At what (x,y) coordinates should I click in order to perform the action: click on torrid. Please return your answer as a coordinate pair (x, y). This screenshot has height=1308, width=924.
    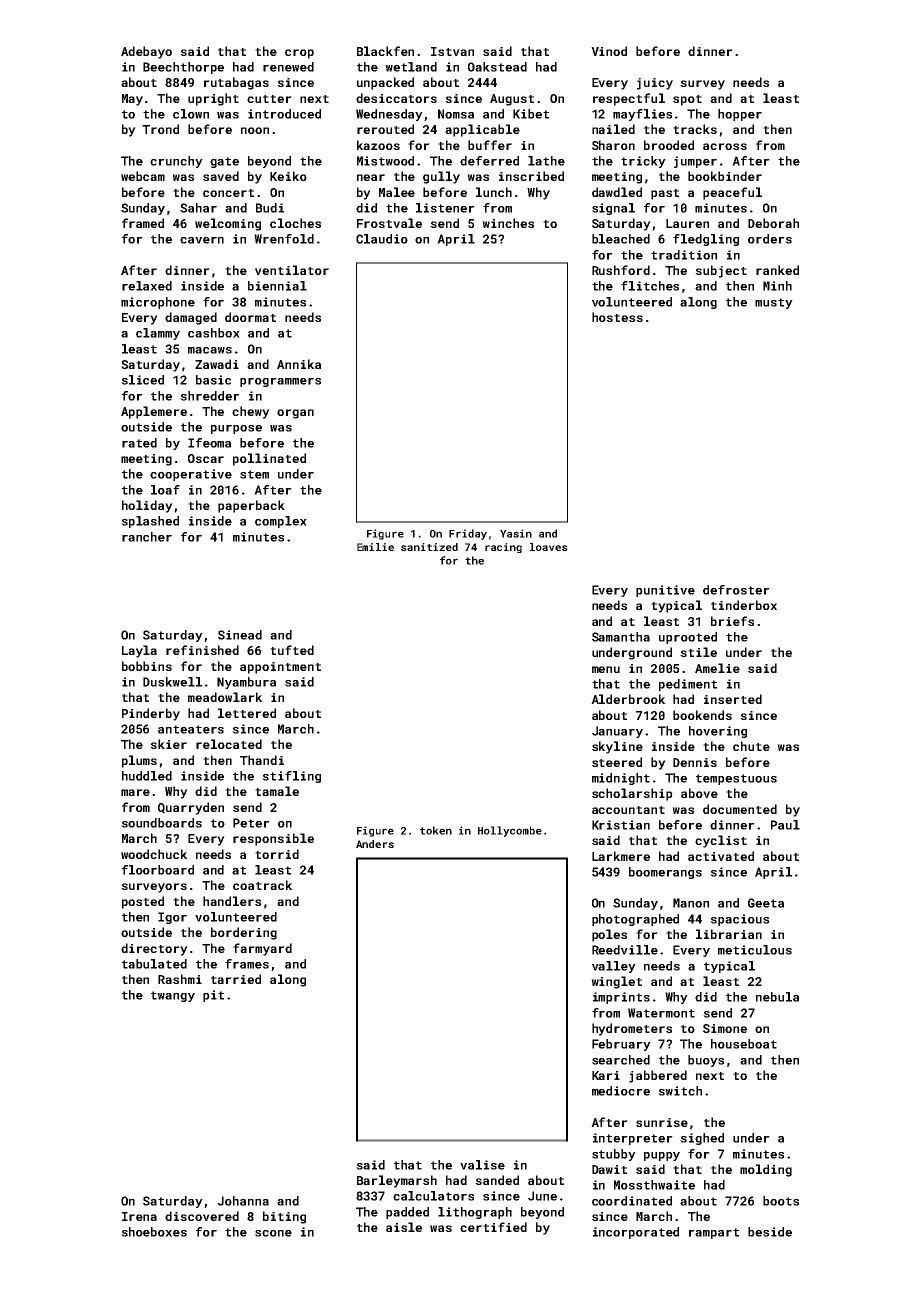
    Looking at the image, I should click on (277, 854).
